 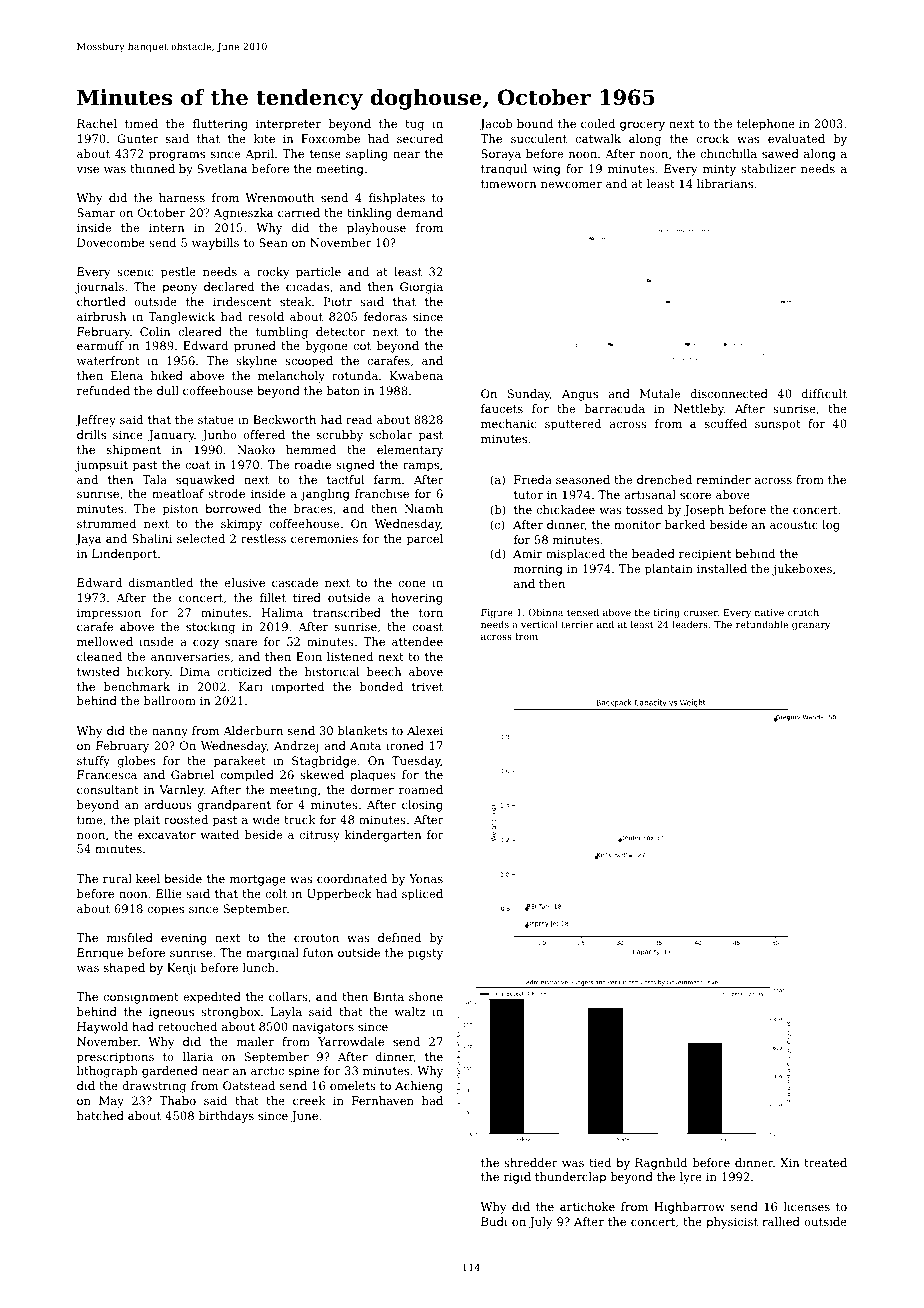 What do you see at coordinates (309, 1100) in the screenshot?
I see `creek` at bounding box center [309, 1100].
